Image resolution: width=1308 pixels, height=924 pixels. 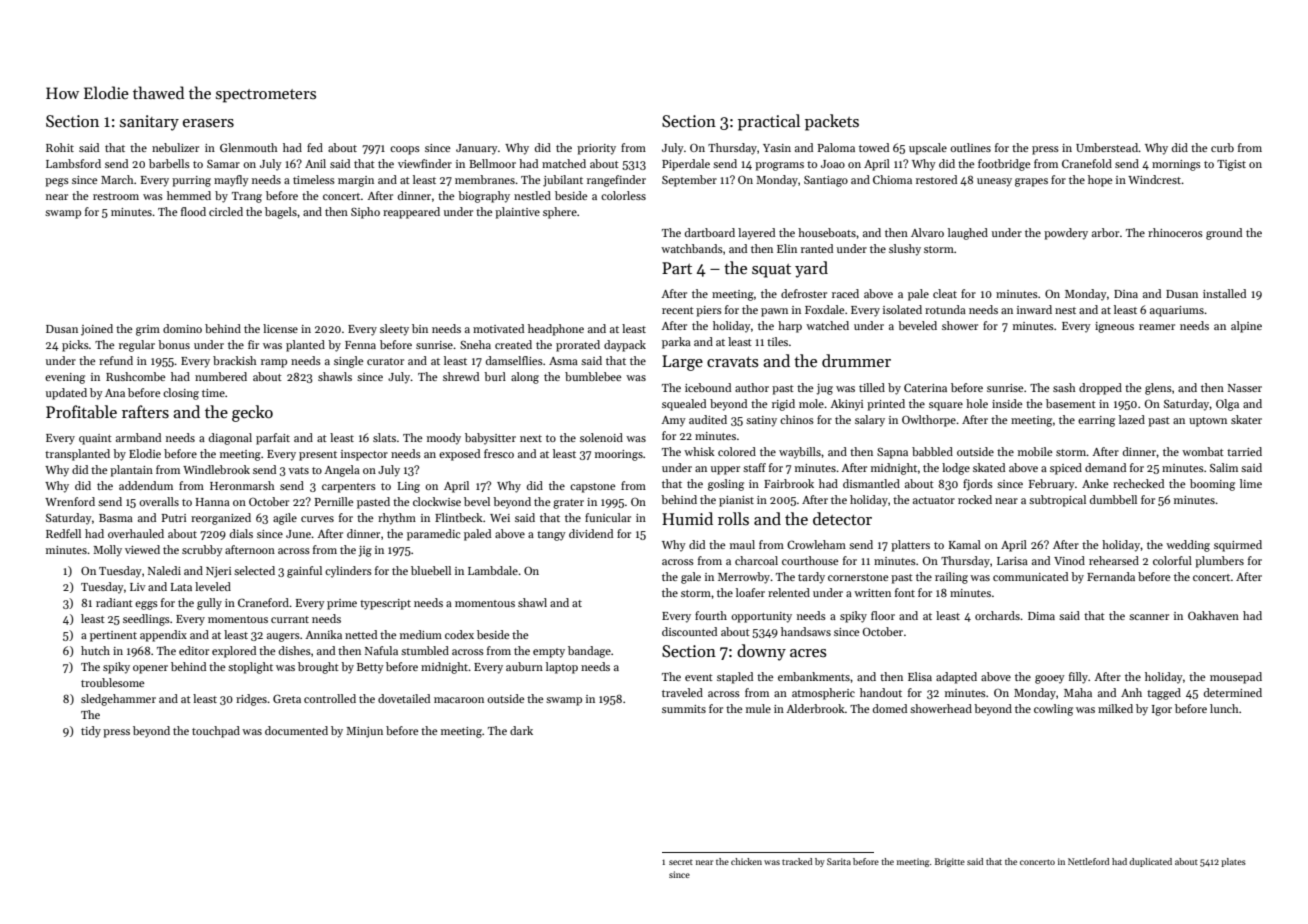 What do you see at coordinates (405, 150) in the page?
I see `coops` at bounding box center [405, 150].
